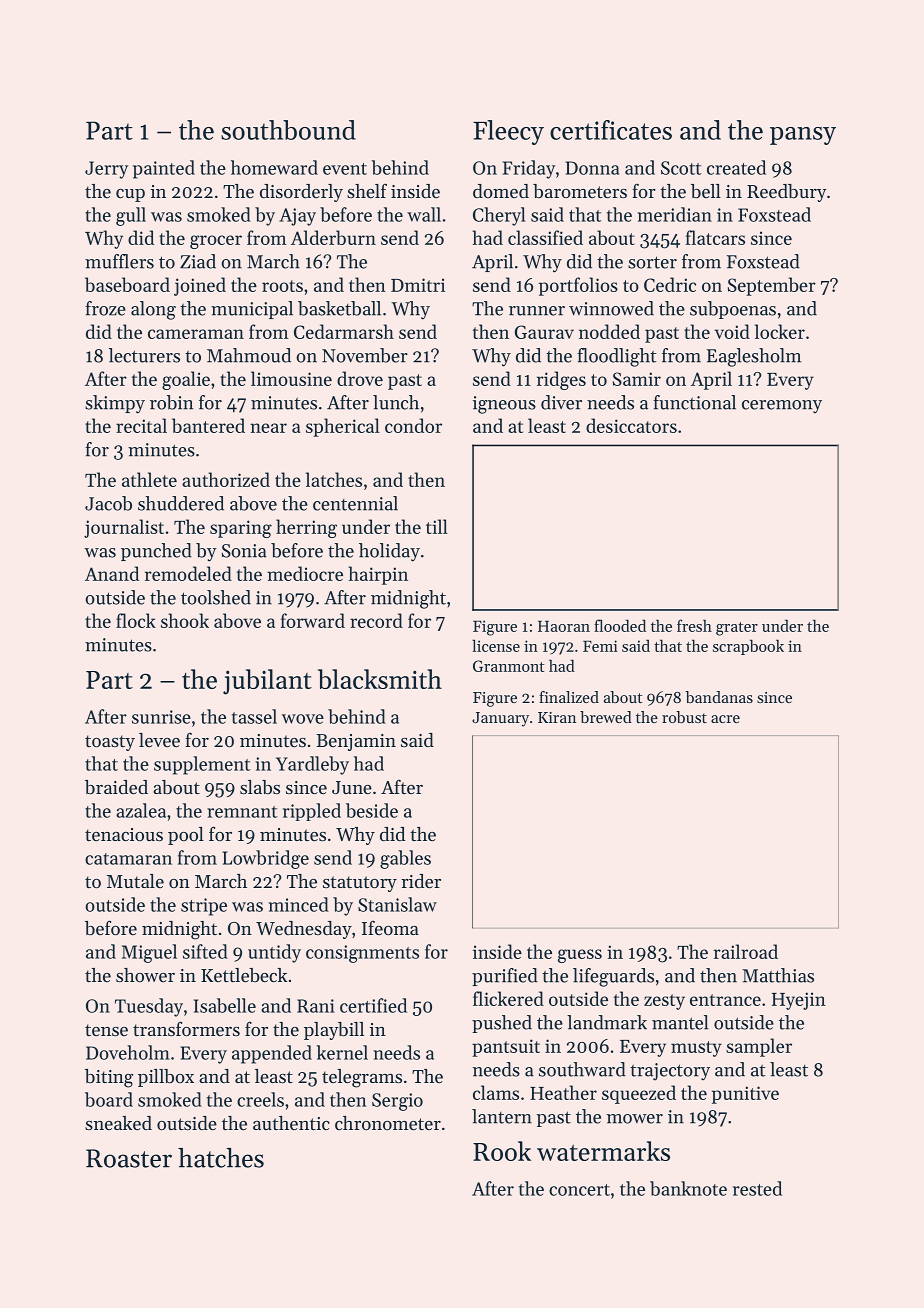  Describe the element at coordinates (345, 169) in the screenshot. I see `event` at that location.
